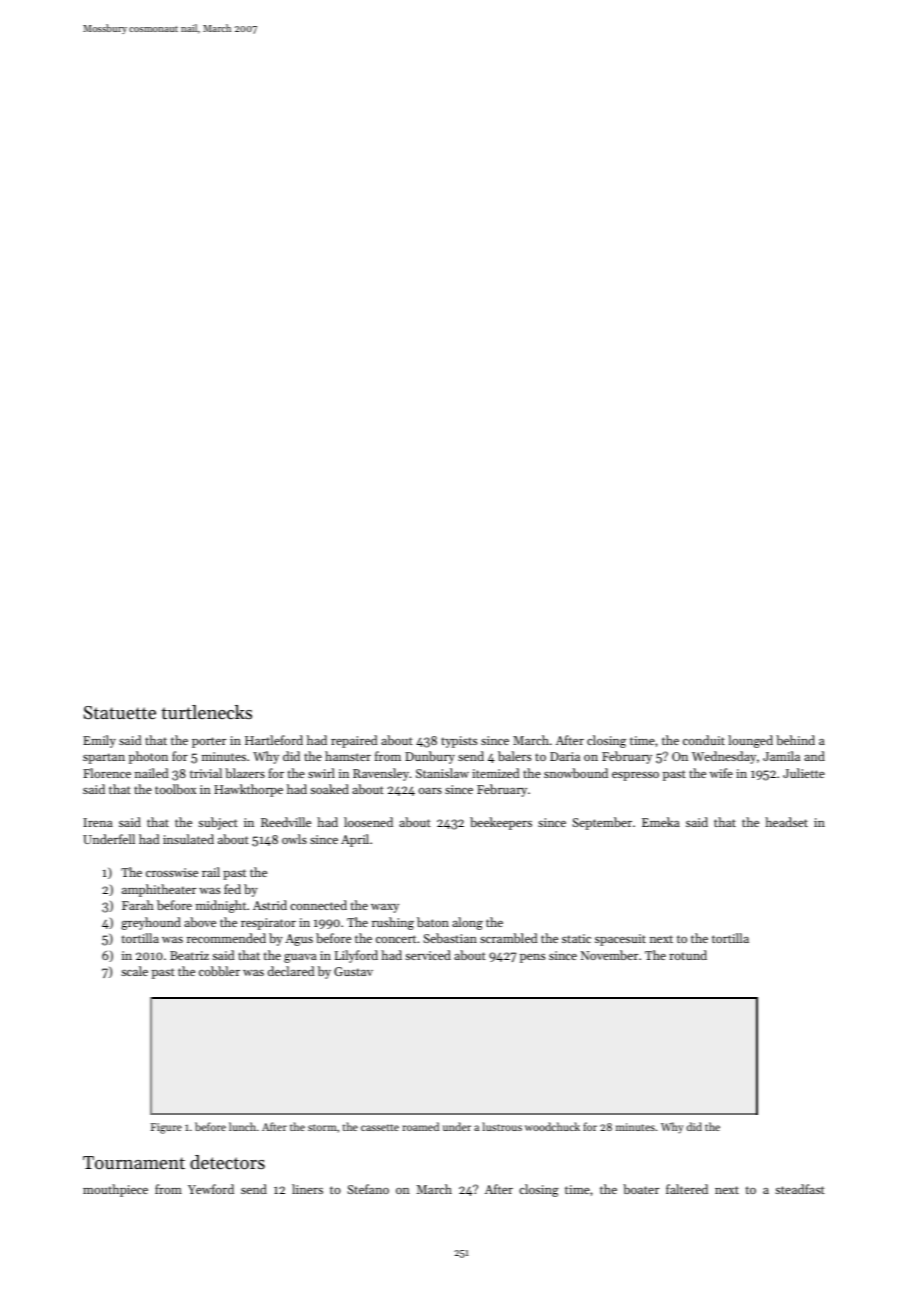  What do you see at coordinates (641, 1189) in the screenshot?
I see `boater` at bounding box center [641, 1189].
